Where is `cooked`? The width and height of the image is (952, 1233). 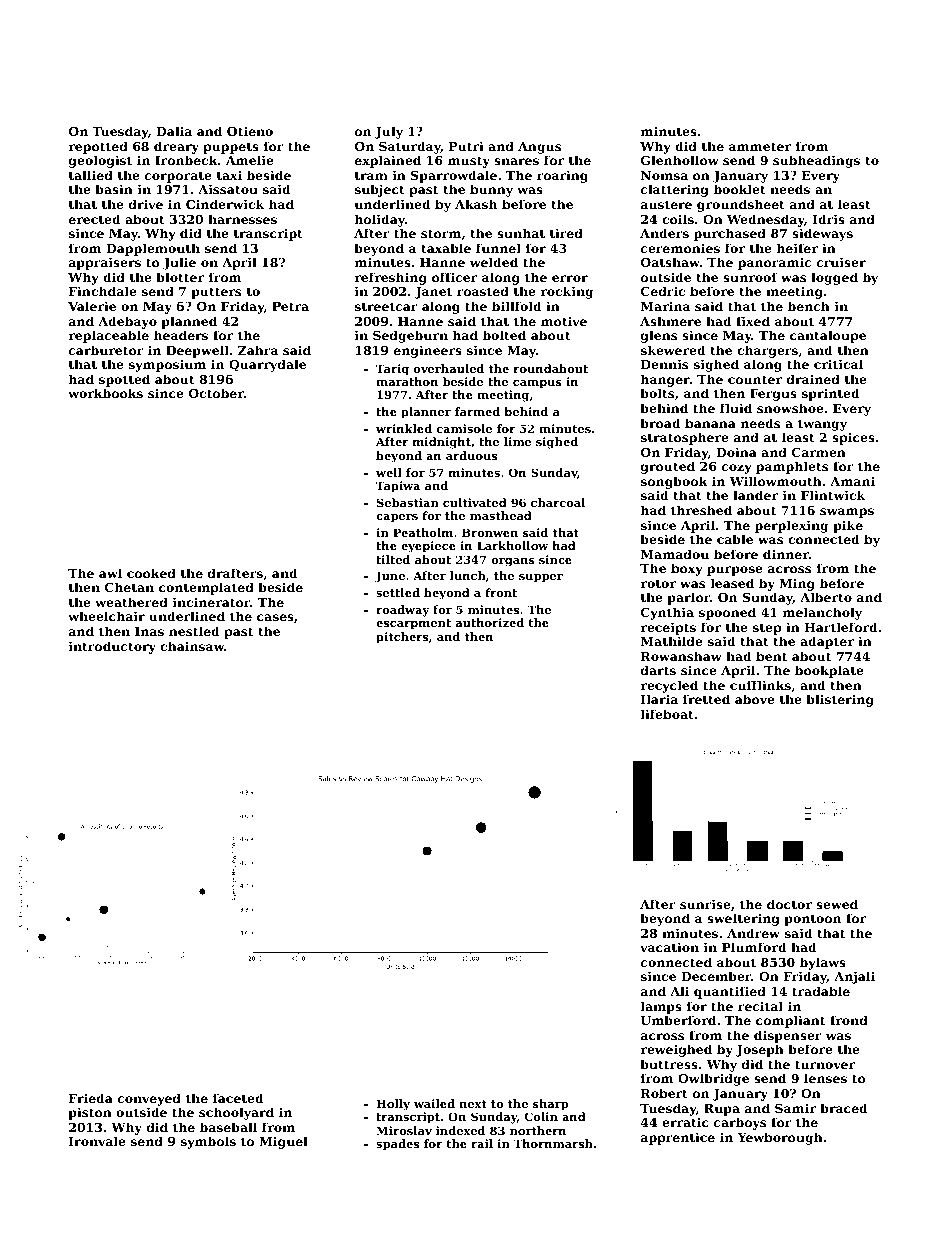
cooked is located at coordinates (151, 573).
